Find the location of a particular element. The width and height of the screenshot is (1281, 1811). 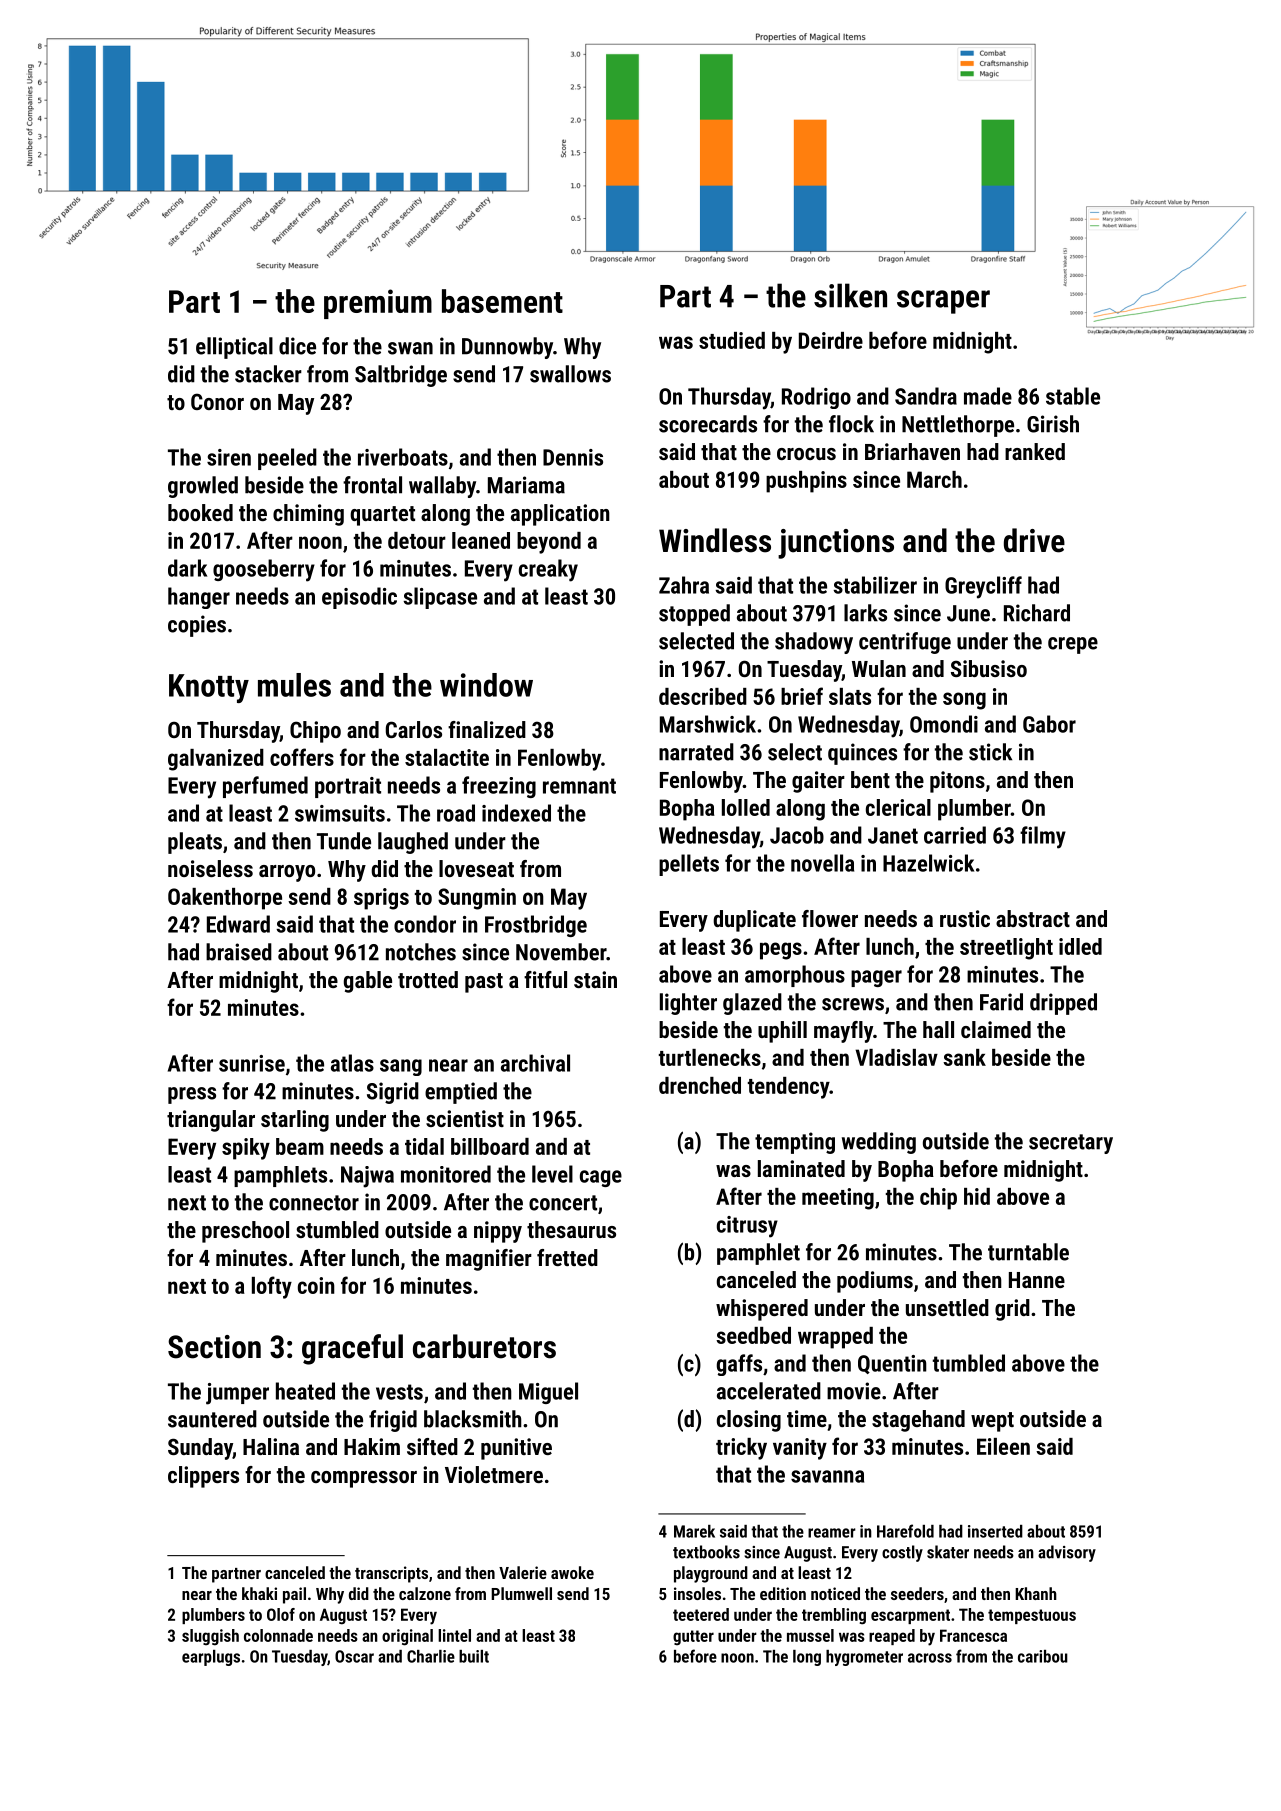

earplugs is located at coordinates (211, 1658).
